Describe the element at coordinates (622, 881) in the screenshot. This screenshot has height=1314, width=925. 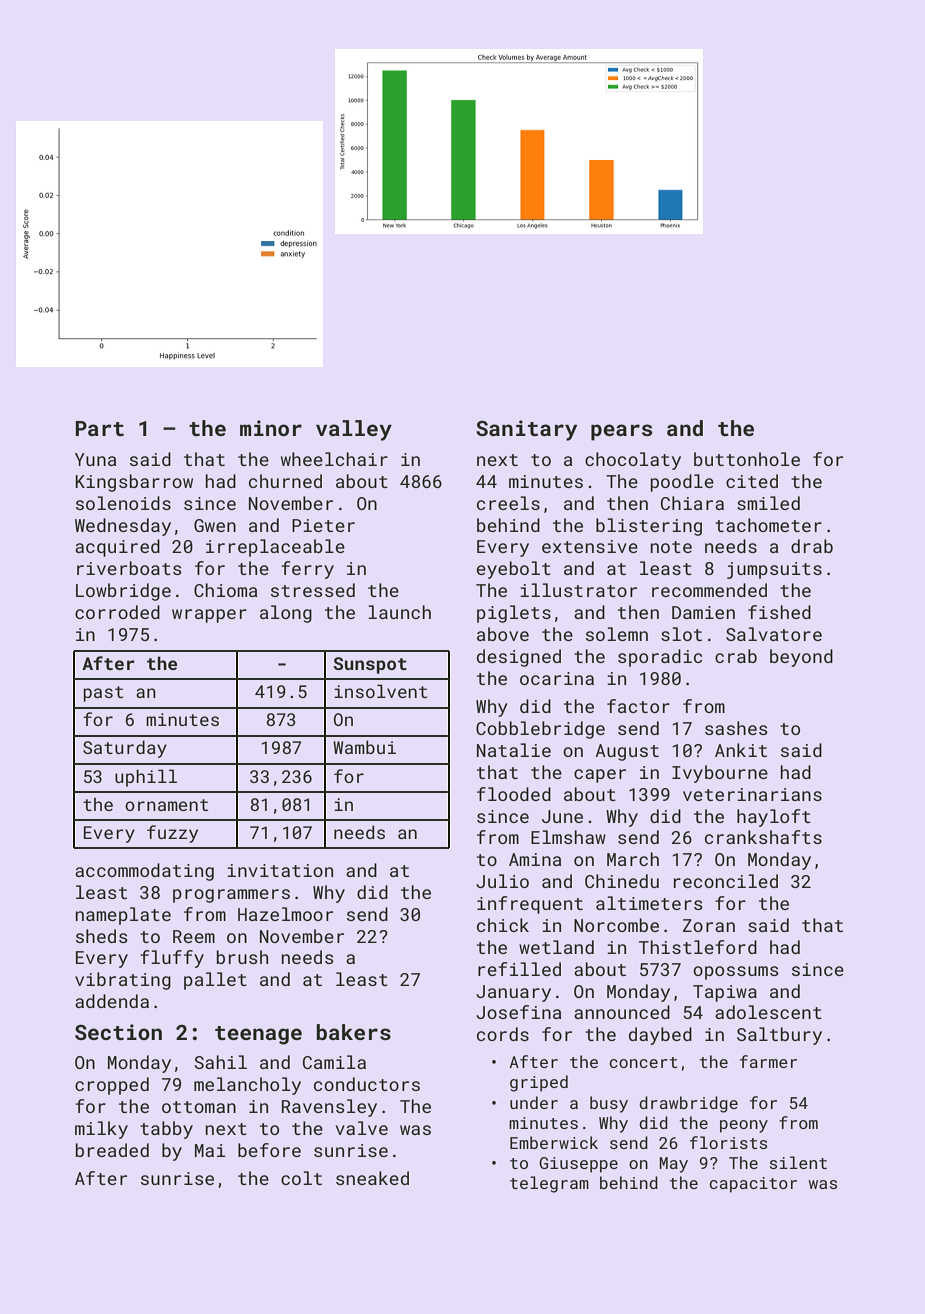
I see `Chinedu` at that location.
